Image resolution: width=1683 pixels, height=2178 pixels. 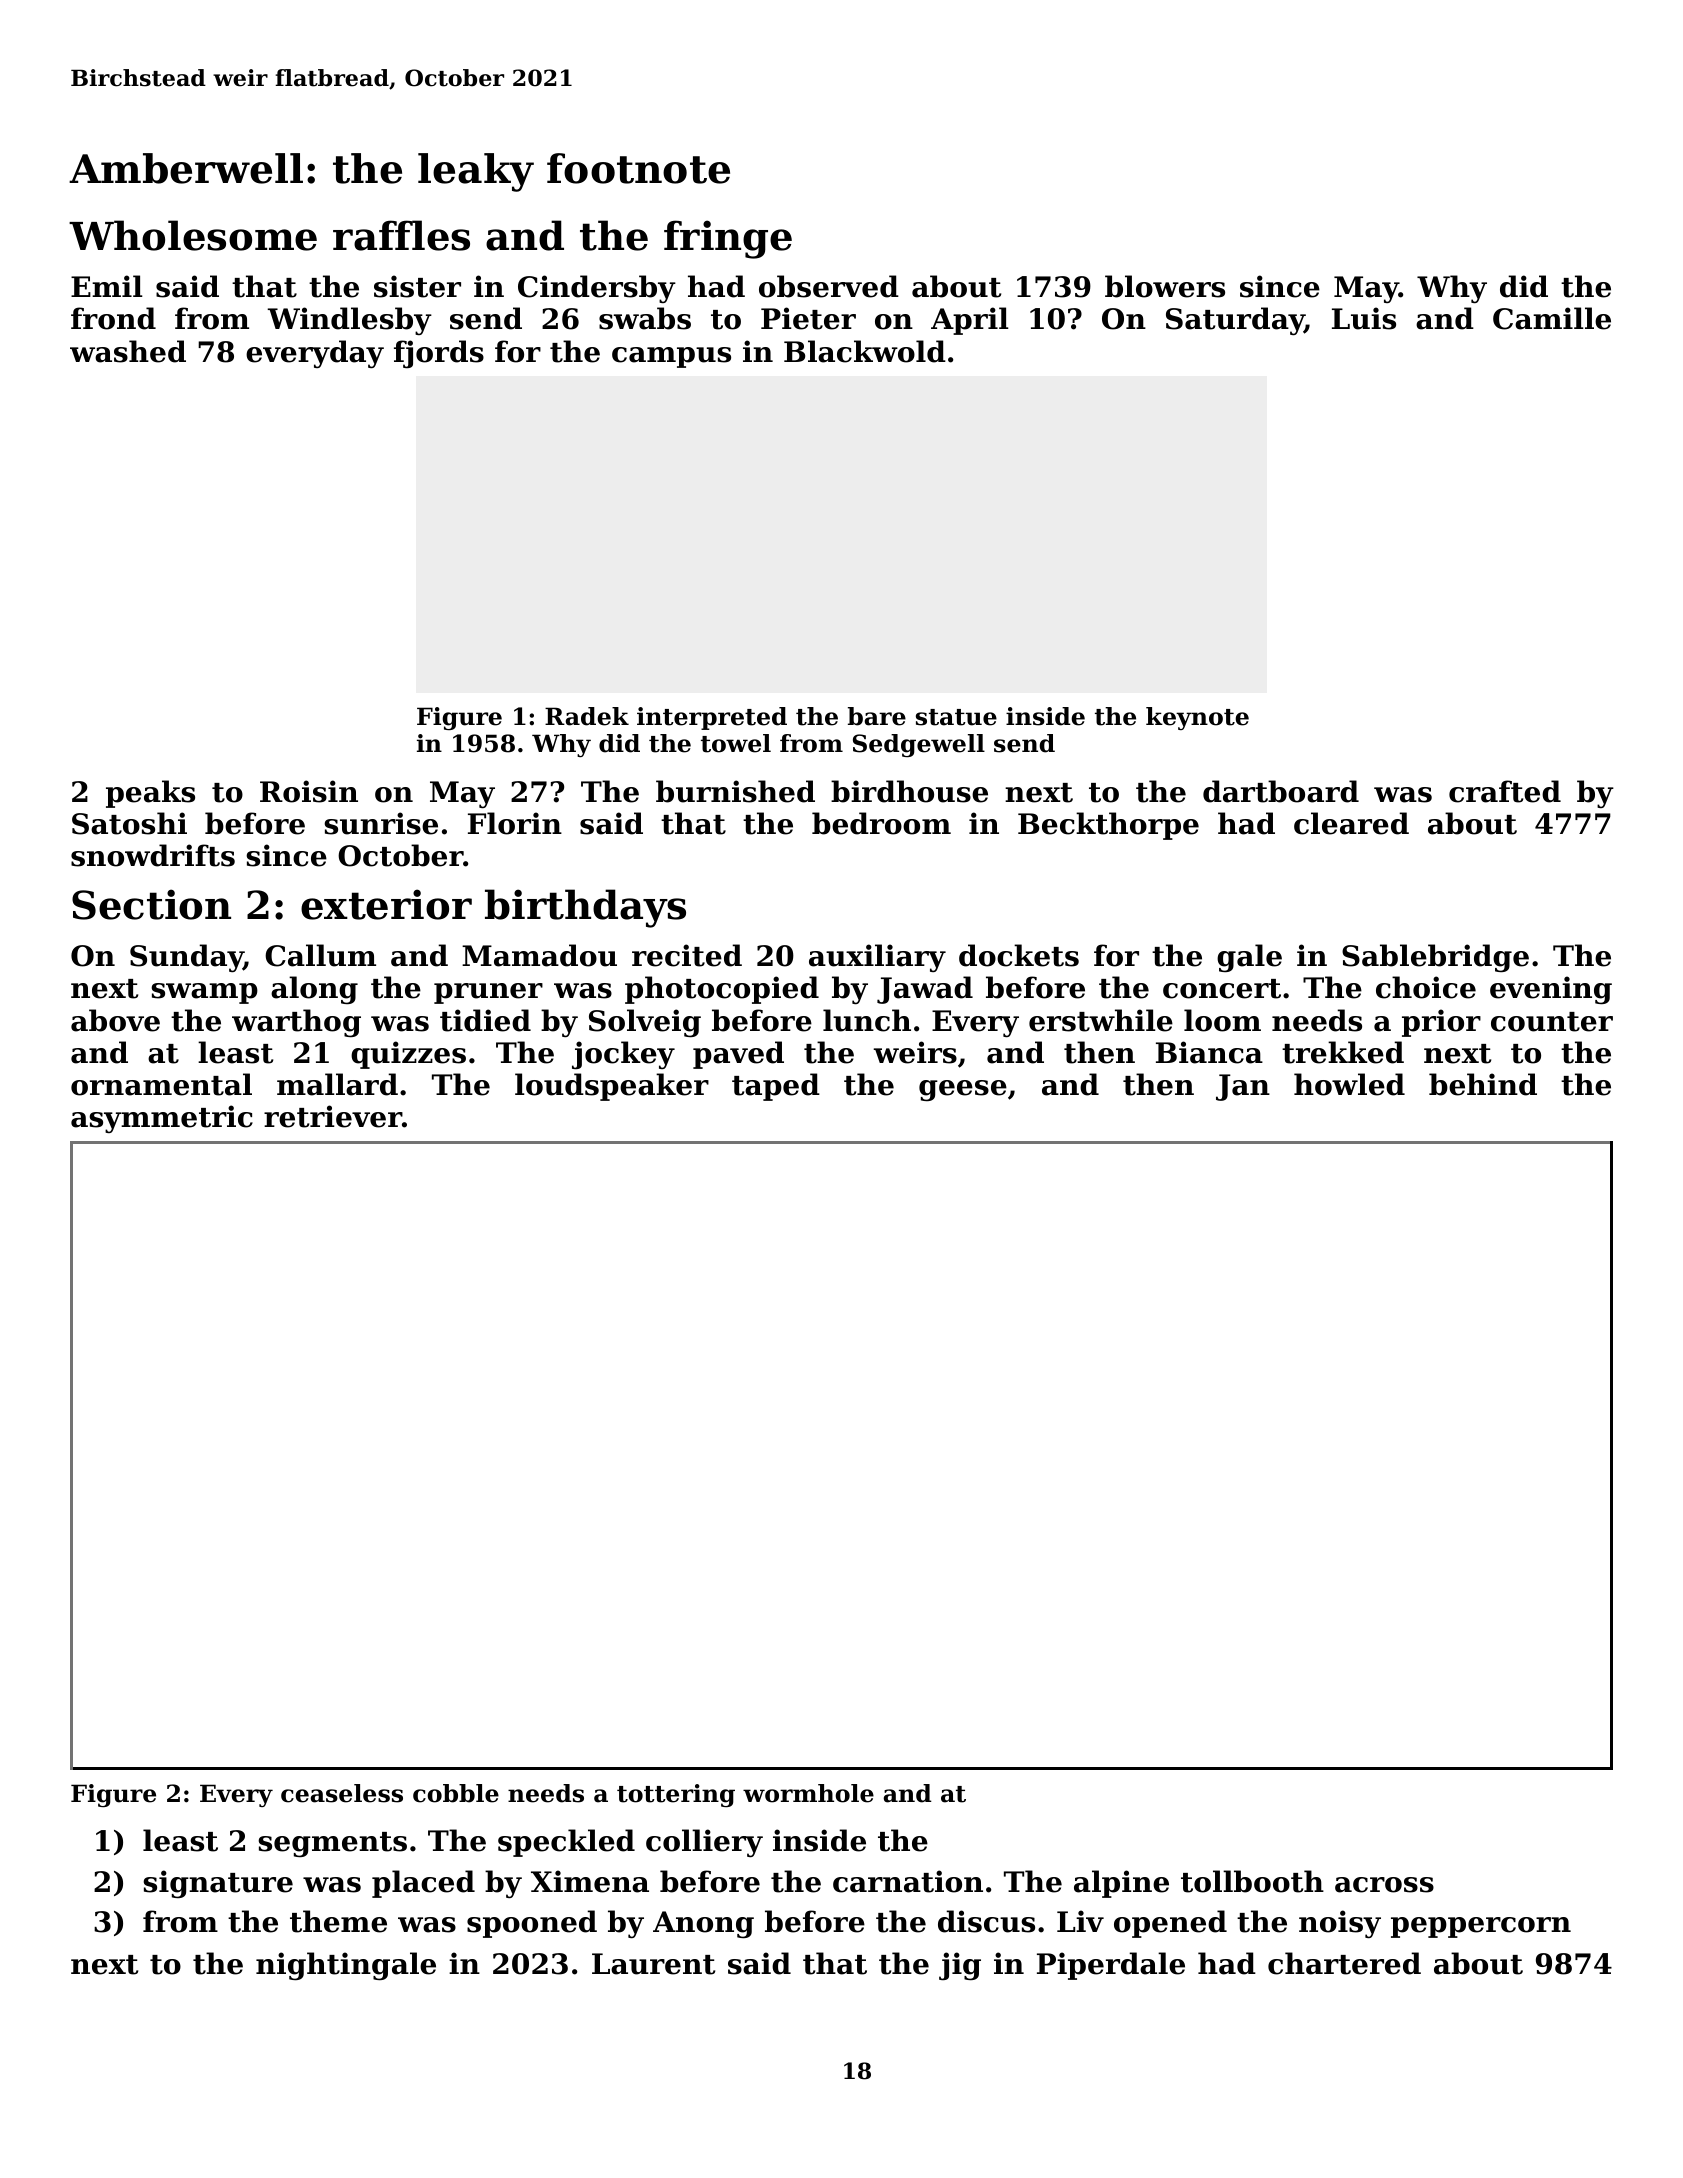 What do you see at coordinates (808, 1793) in the screenshot?
I see `wormhole` at bounding box center [808, 1793].
